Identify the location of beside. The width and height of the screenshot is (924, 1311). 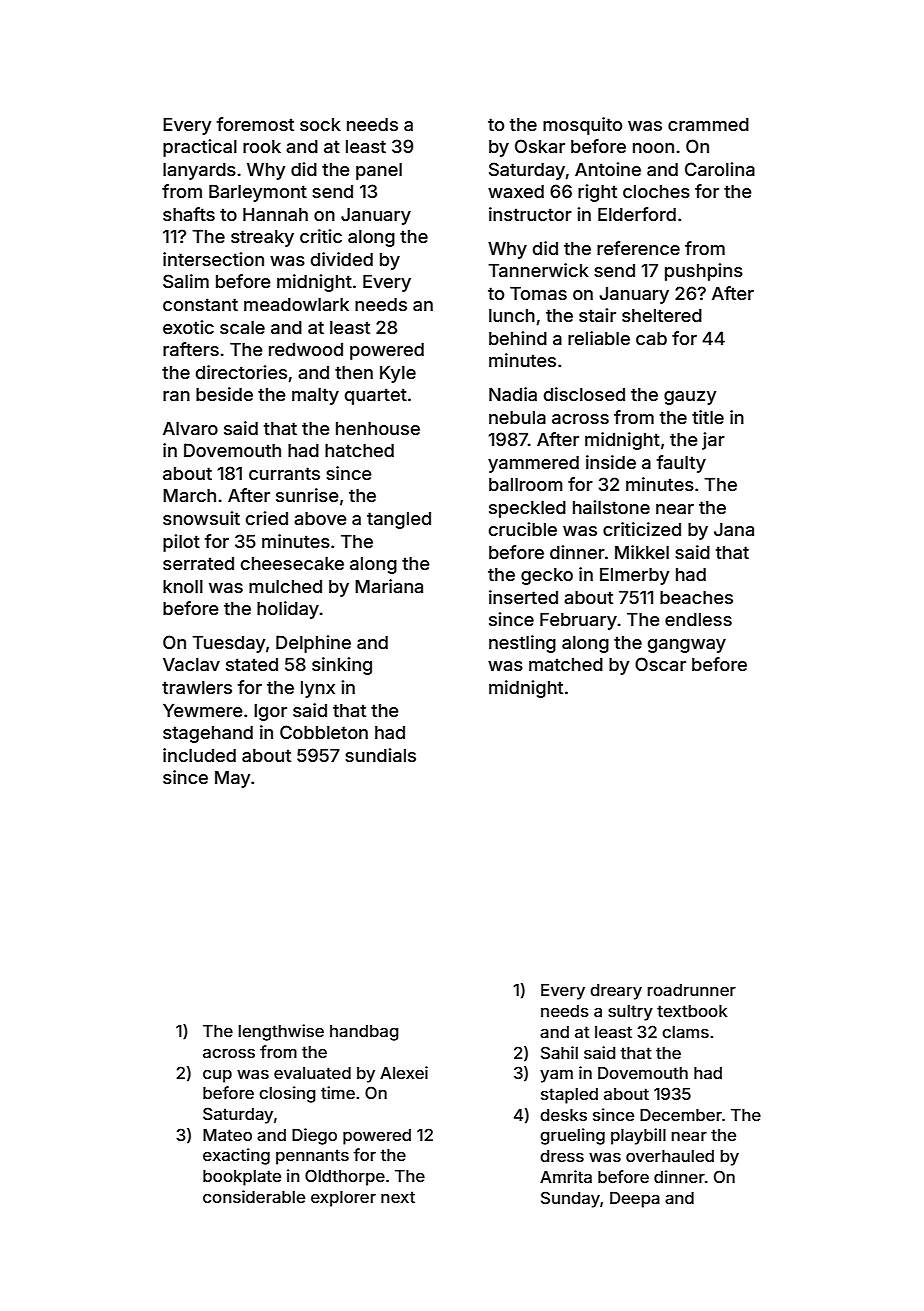
(224, 394).
